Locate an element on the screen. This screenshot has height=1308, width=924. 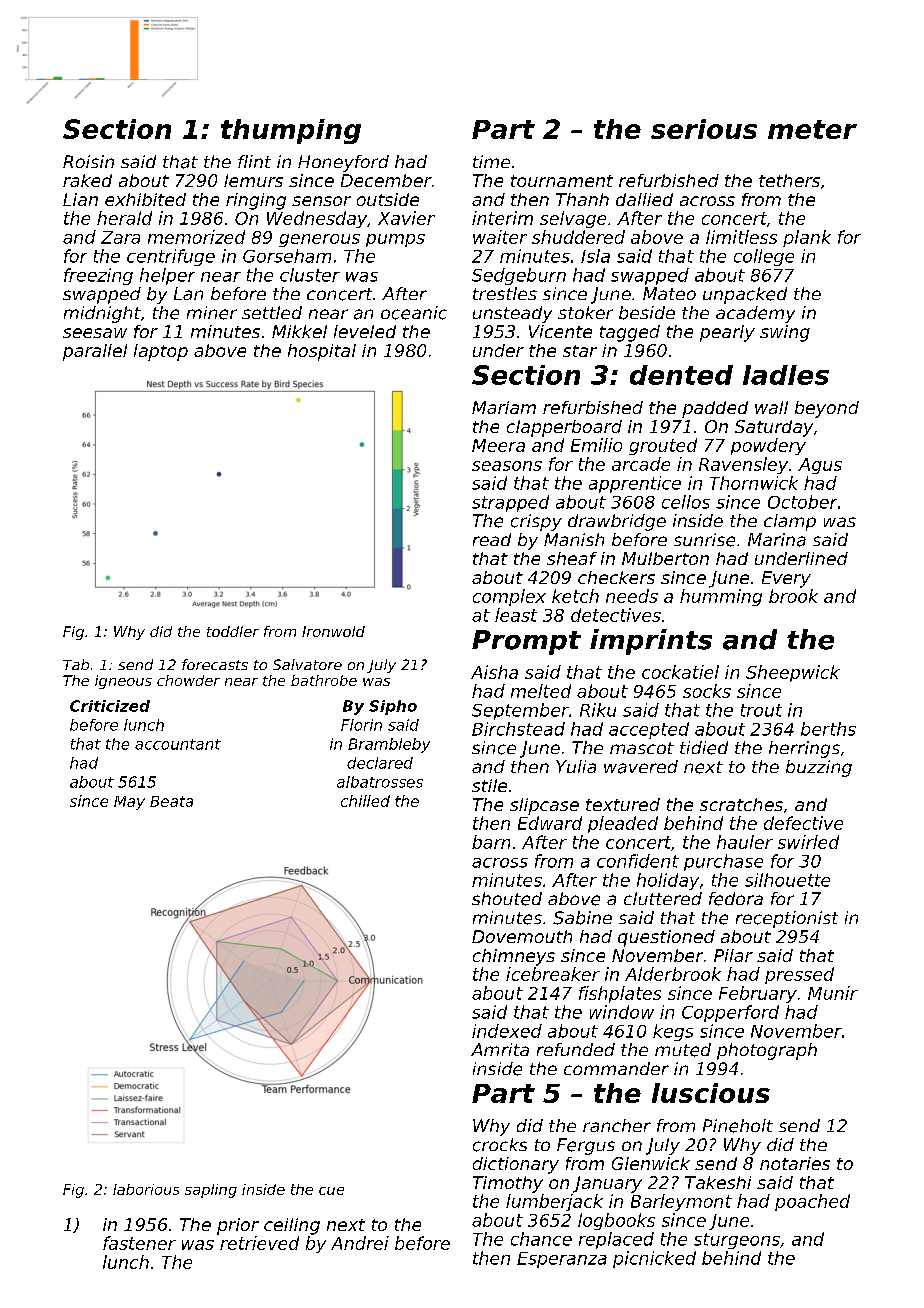
thumping is located at coordinates (291, 131).
